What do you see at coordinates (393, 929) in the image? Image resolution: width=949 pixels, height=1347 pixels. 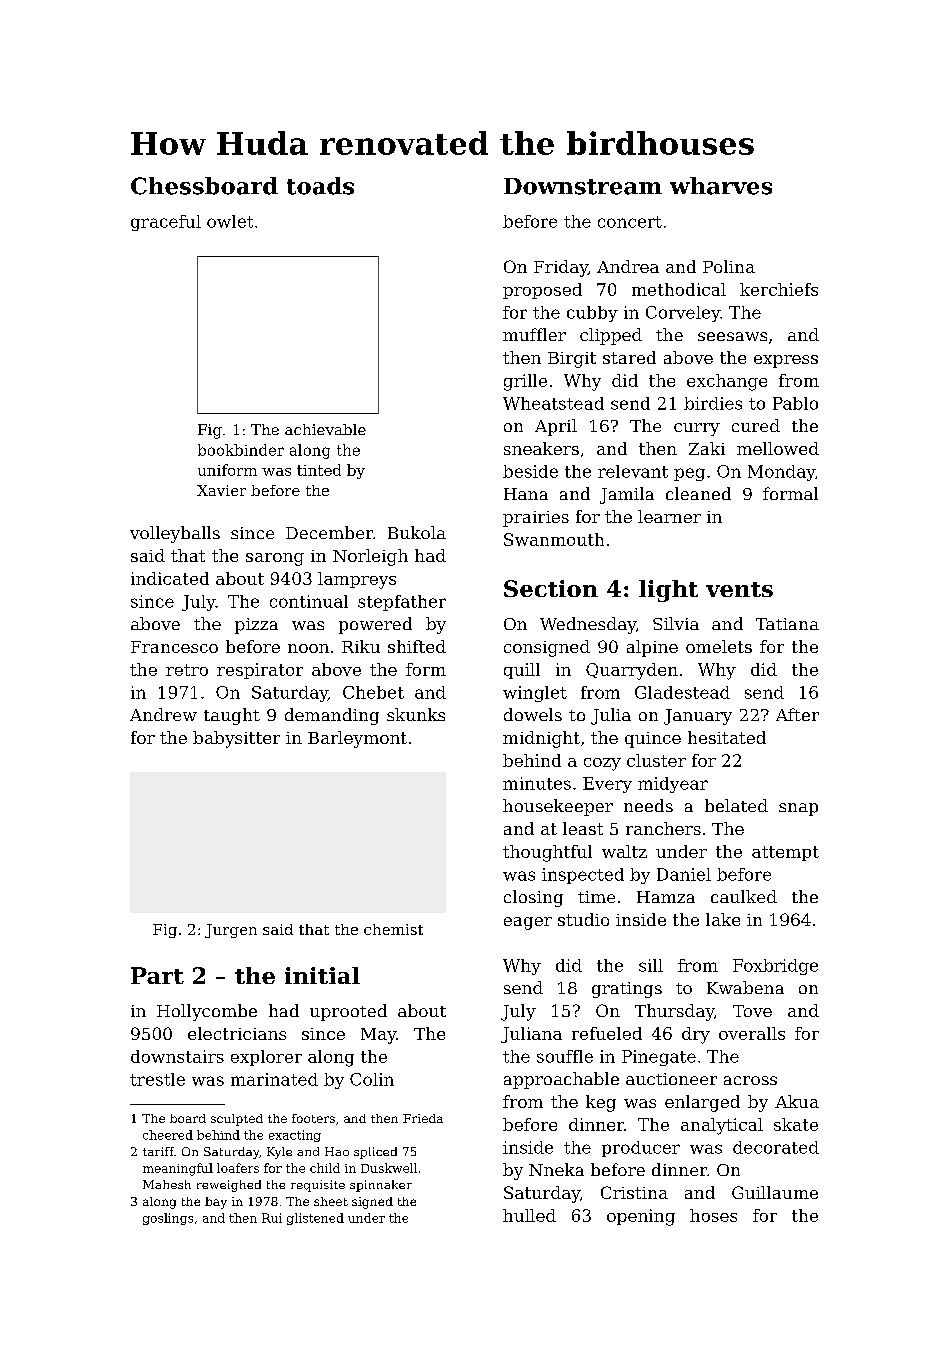 I see `chemist` at bounding box center [393, 929].
